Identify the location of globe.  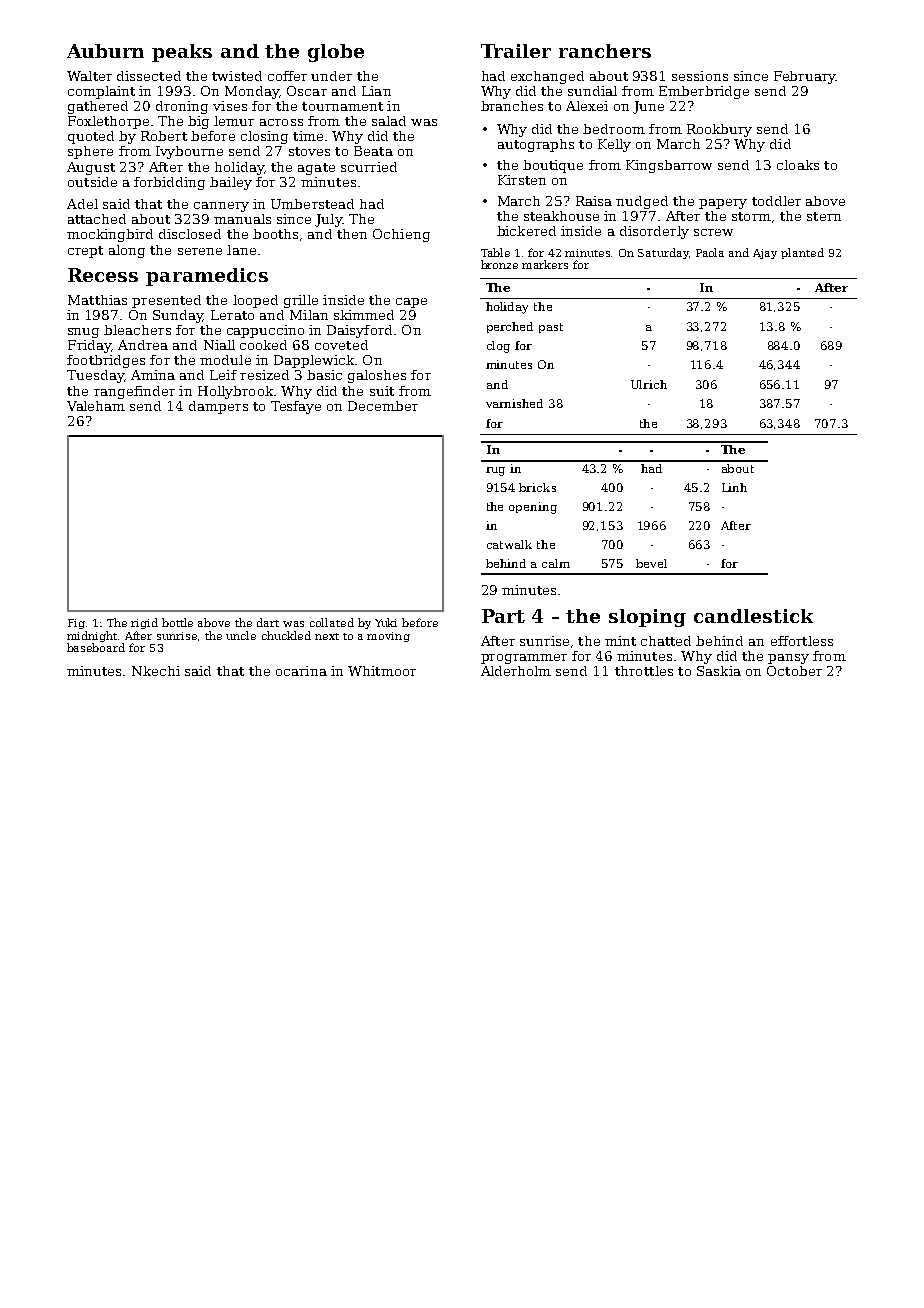
(336, 53).
